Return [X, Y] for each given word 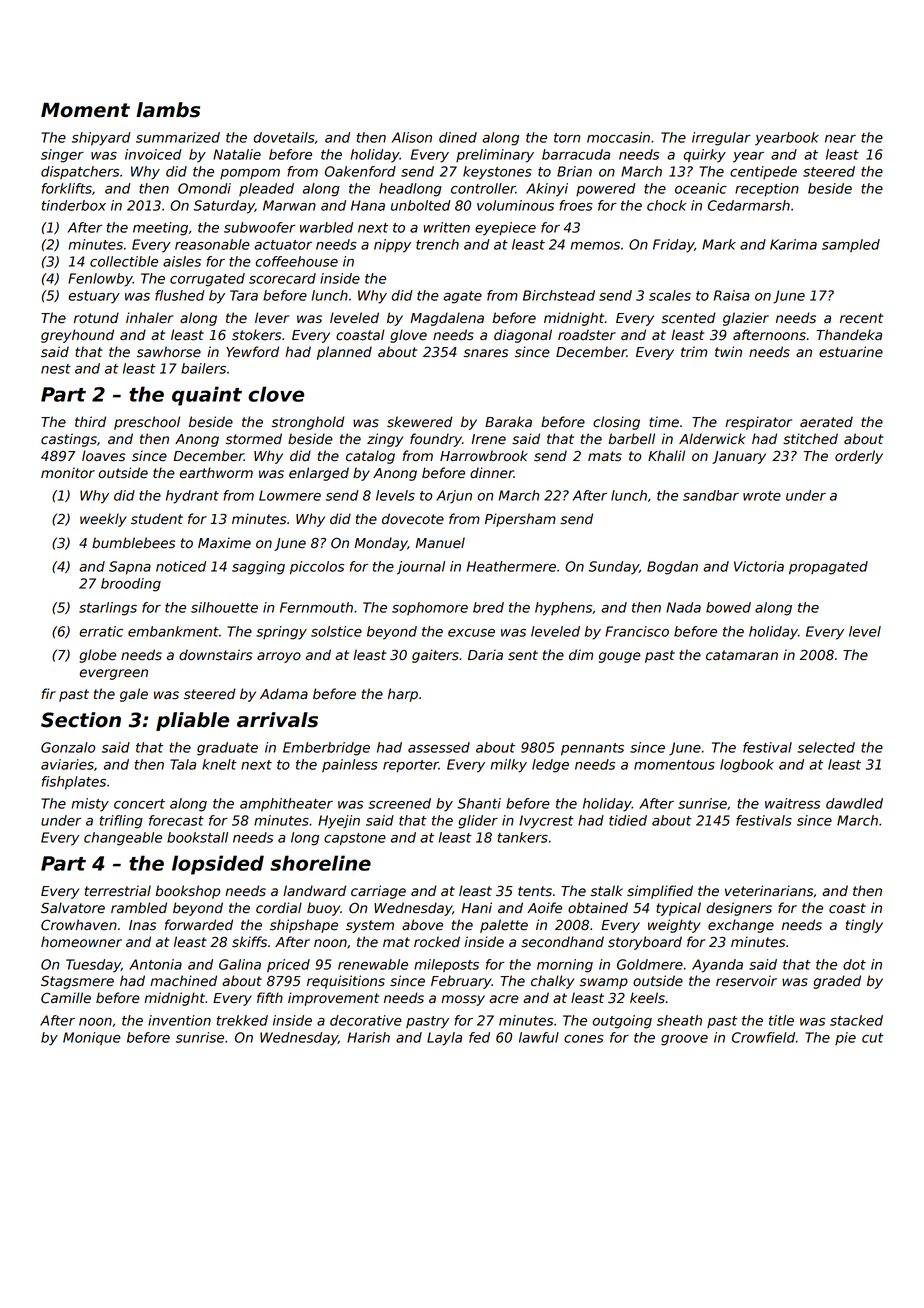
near [840, 139]
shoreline [320, 863]
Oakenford [360, 171]
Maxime [224, 543]
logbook [747, 766]
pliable [192, 721]
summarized [178, 137]
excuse [471, 633]
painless [350, 765]
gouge [620, 657]
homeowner [81, 942]
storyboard [645, 943]
